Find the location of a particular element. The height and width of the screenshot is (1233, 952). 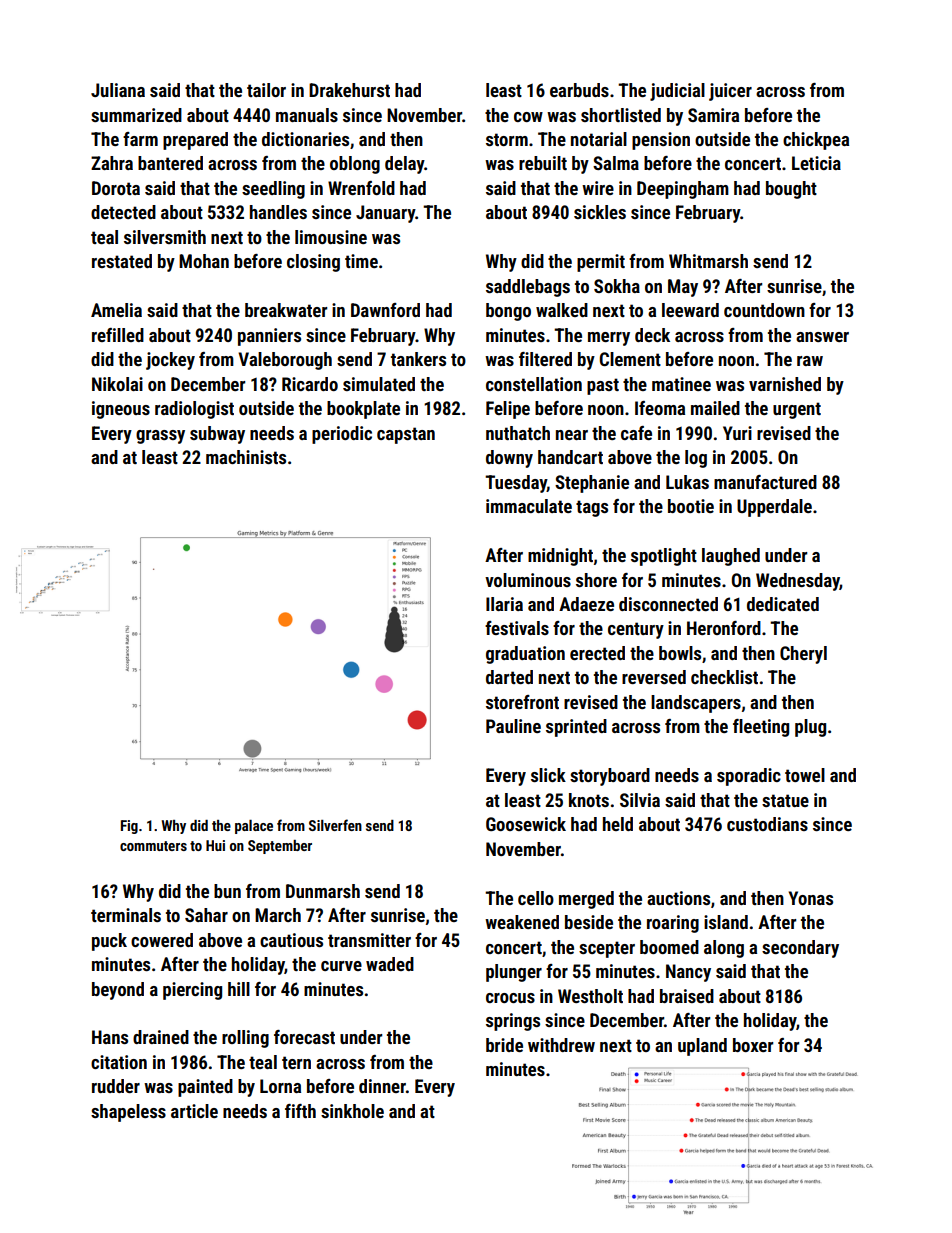

handles is located at coordinates (278, 212).
